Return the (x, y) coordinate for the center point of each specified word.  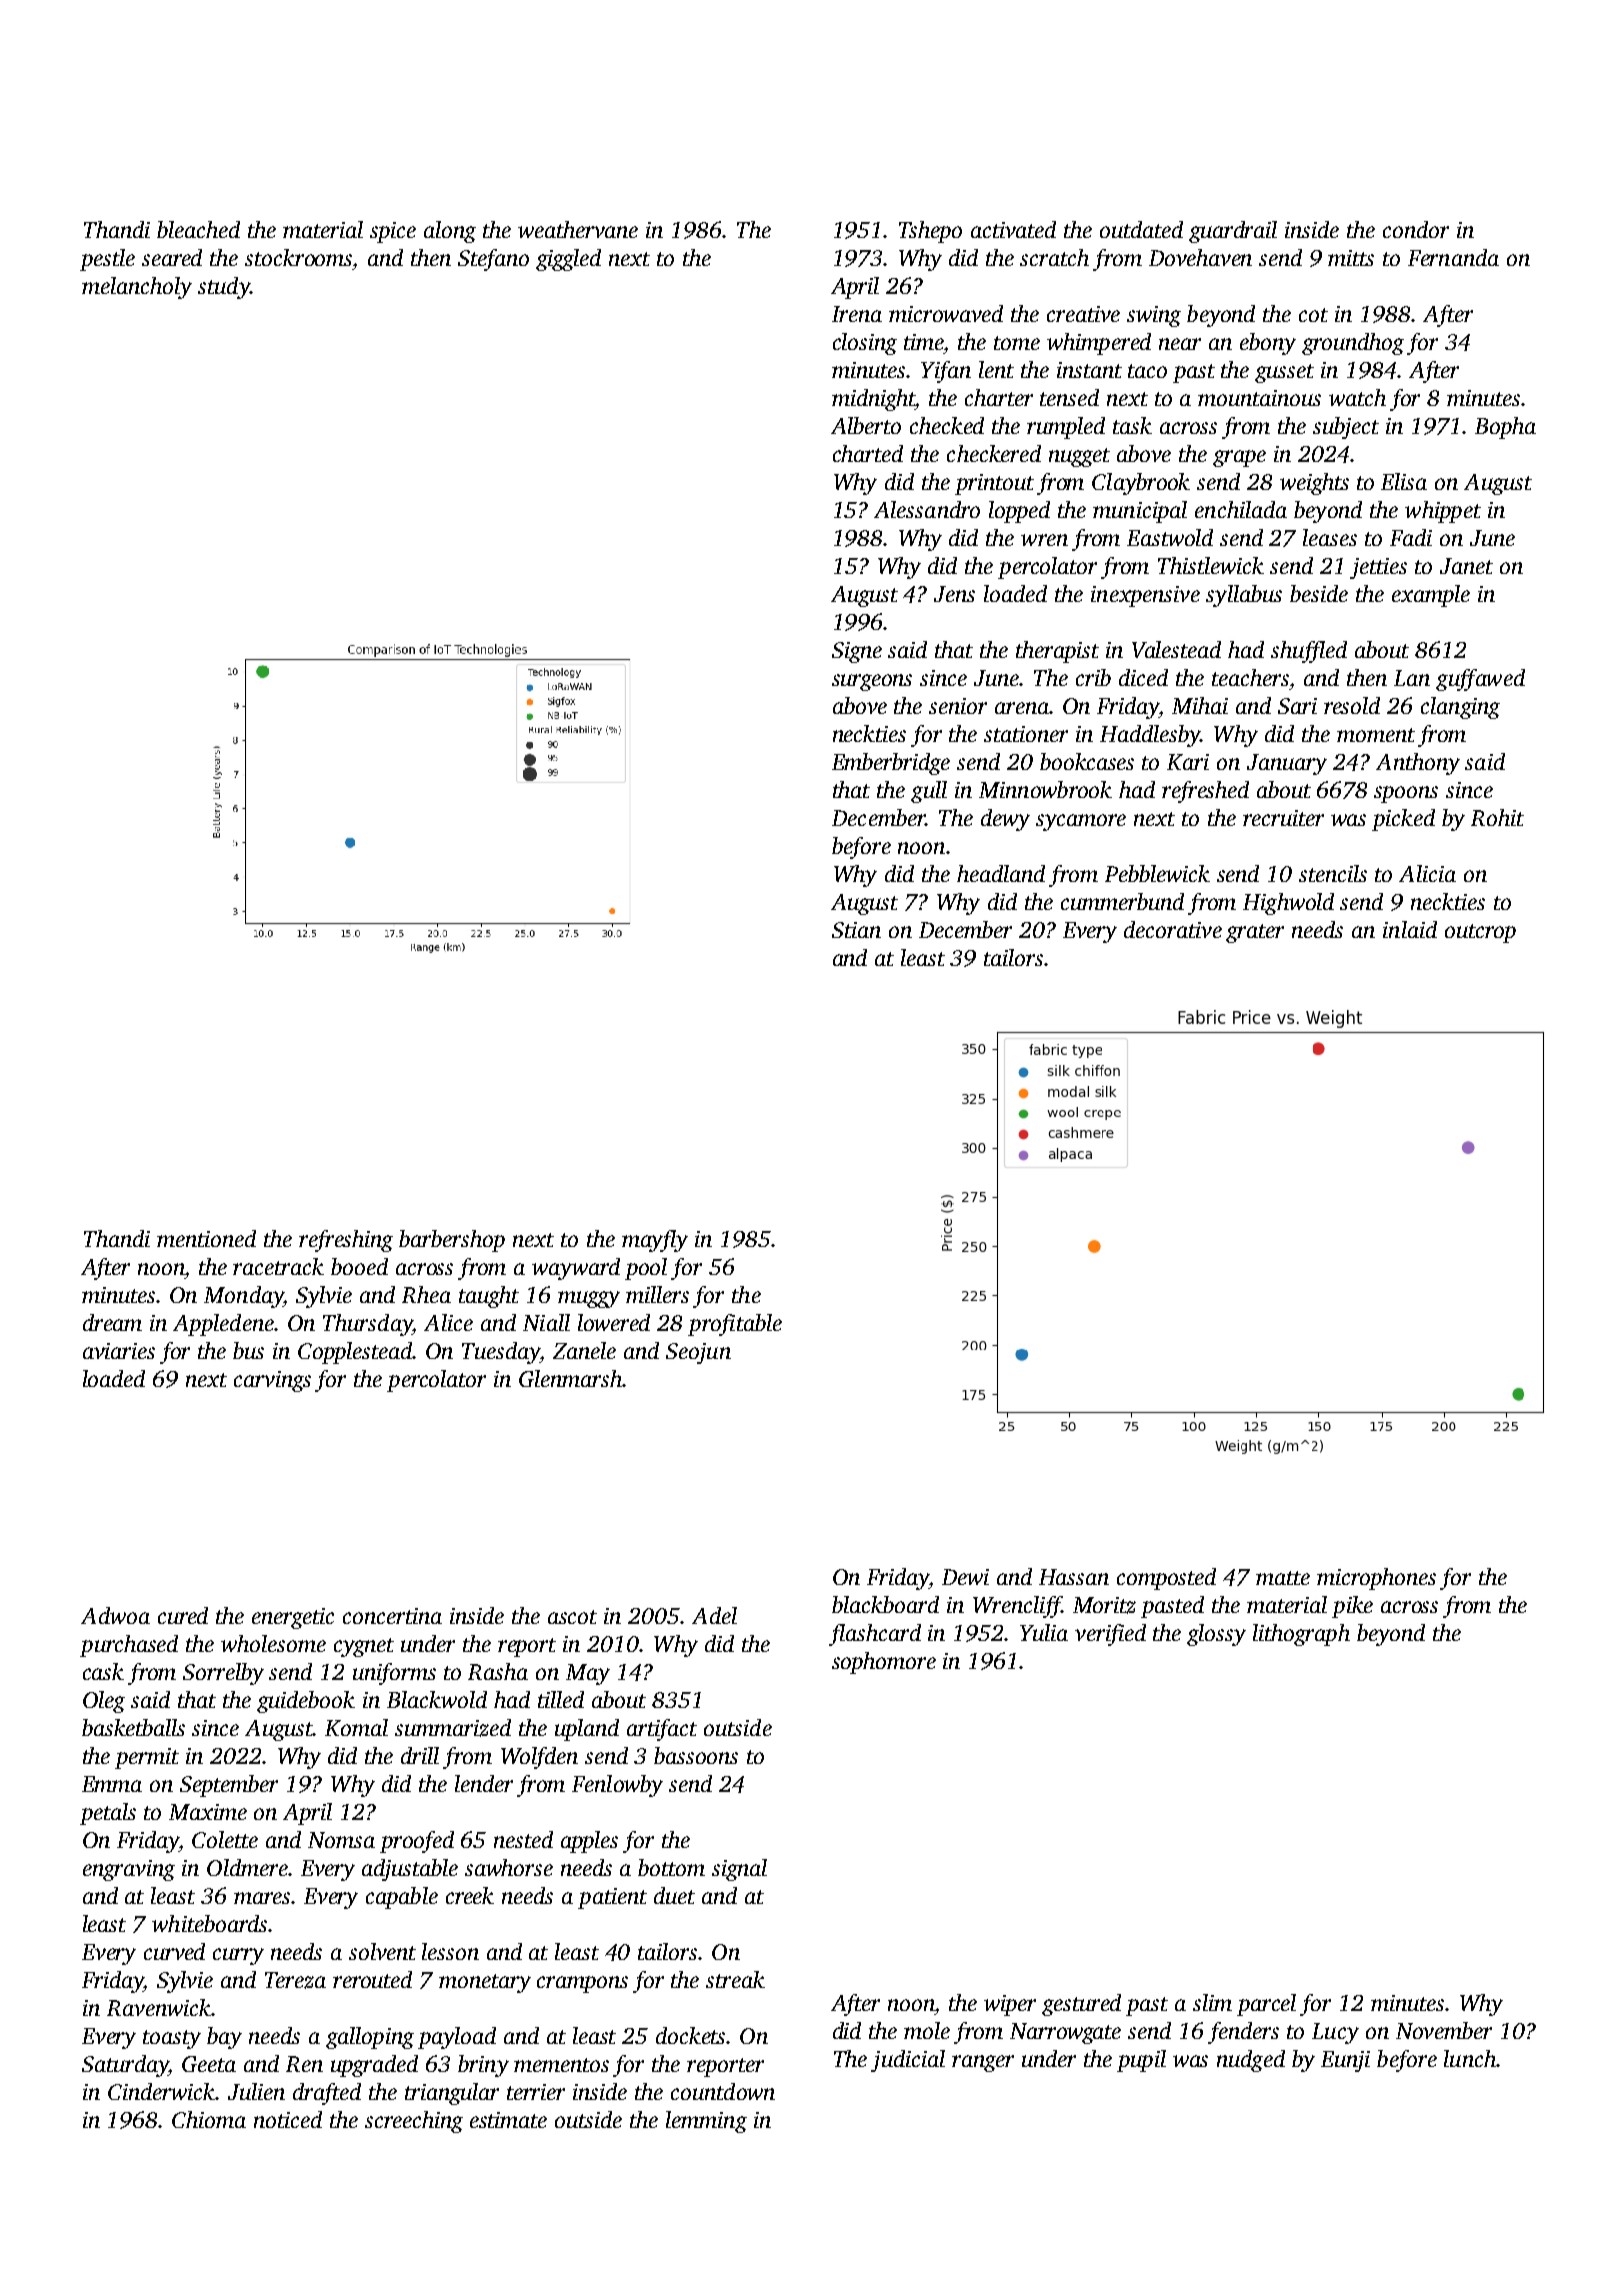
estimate (508, 2120)
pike (1352, 1607)
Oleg (104, 1702)
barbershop (452, 1241)
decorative (1173, 929)
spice (393, 232)
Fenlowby (617, 1786)
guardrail (1233, 232)
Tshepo (930, 232)
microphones (1376, 1579)
